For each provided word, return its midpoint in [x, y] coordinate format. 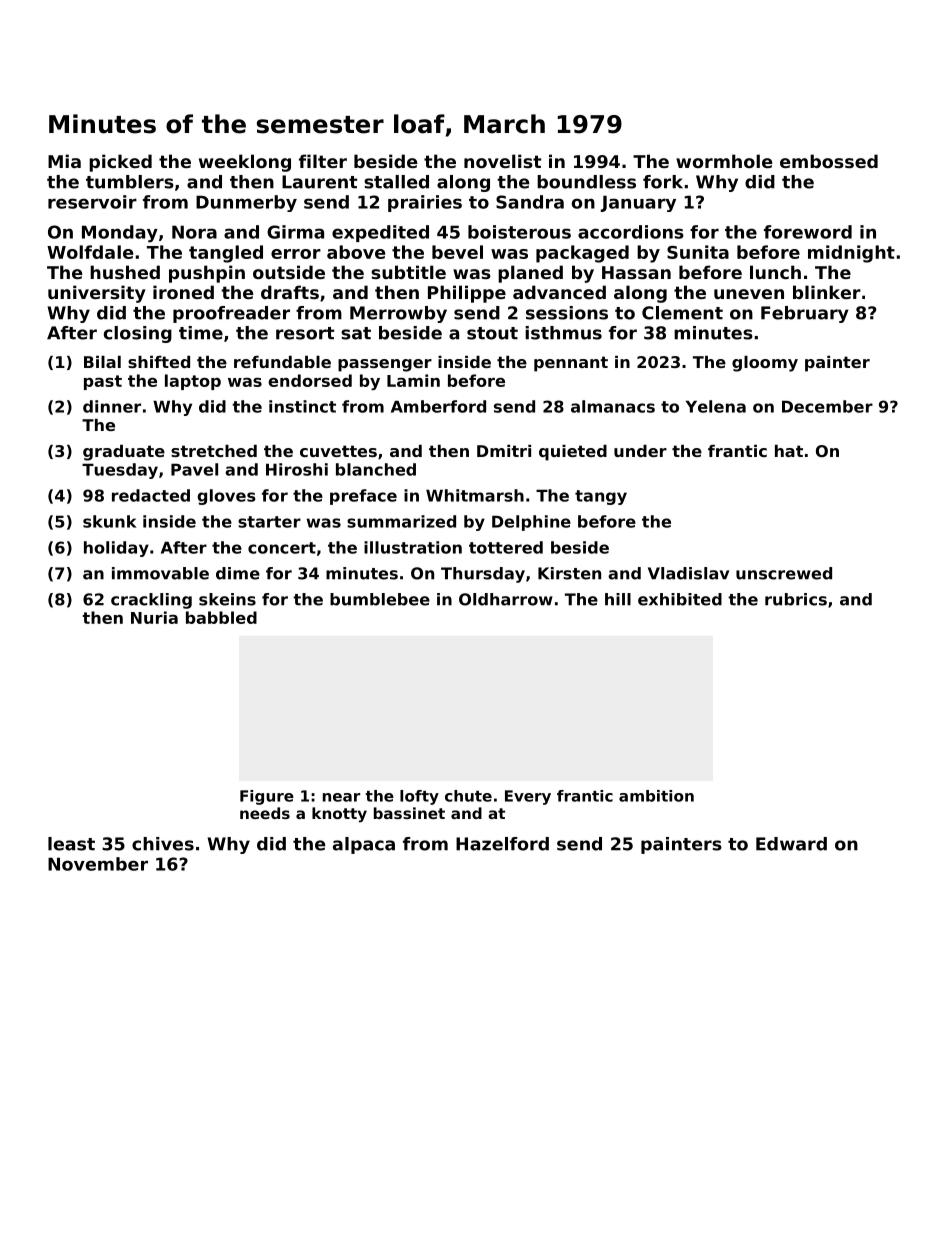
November [98, 864]
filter [323, 161]
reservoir [92, 202]
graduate [124, 453]
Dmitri [504, 451]
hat [789, 451]
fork [663, 182]
